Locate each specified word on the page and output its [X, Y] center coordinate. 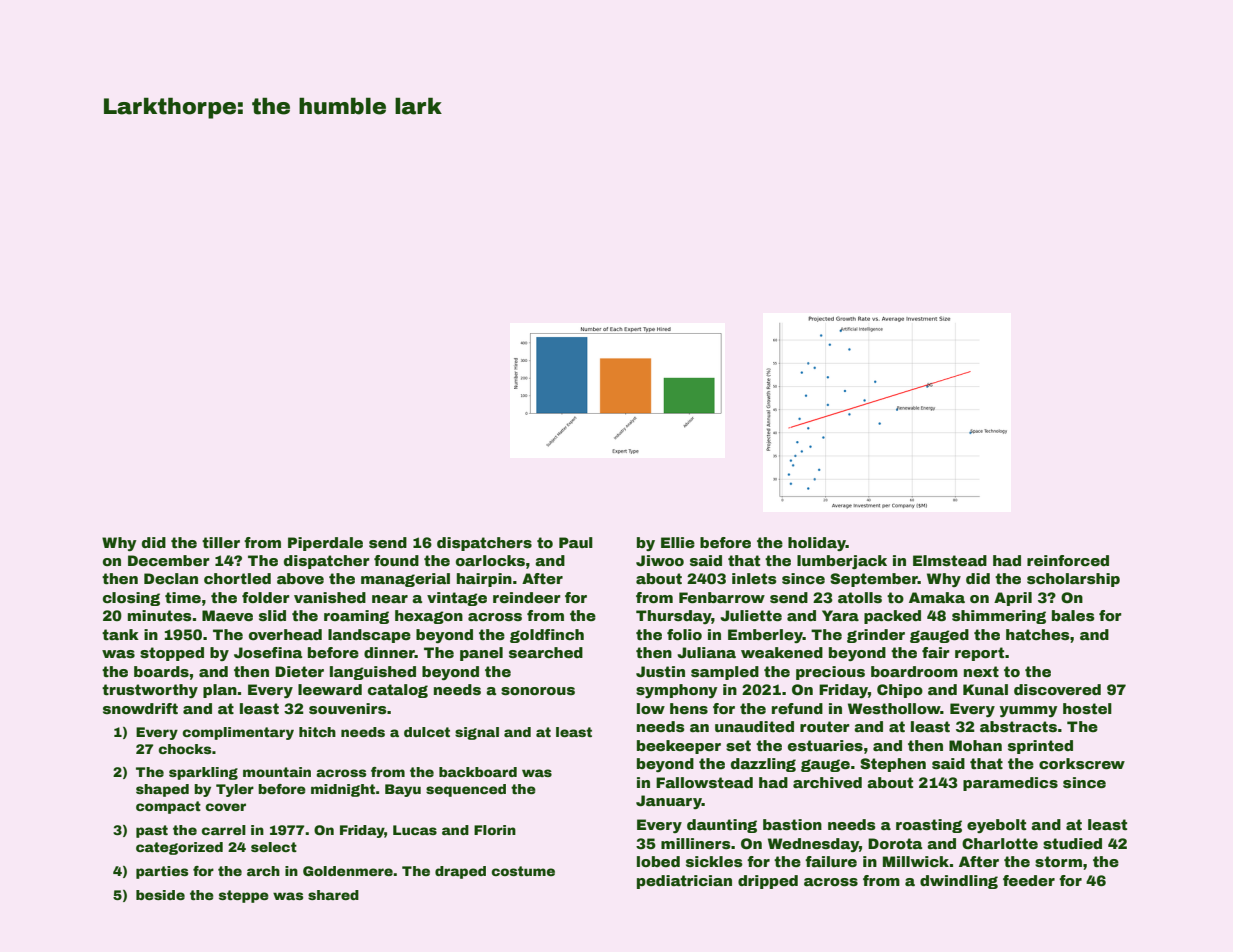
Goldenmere [348, 871]
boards [161, 671]
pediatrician [684, 882]
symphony [677, 691]
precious [830, 673]
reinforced [1068, 560]
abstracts [1018, 726]
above [300, 578]
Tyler [235, 790]
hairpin [484, 580]
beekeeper [679, 747]
